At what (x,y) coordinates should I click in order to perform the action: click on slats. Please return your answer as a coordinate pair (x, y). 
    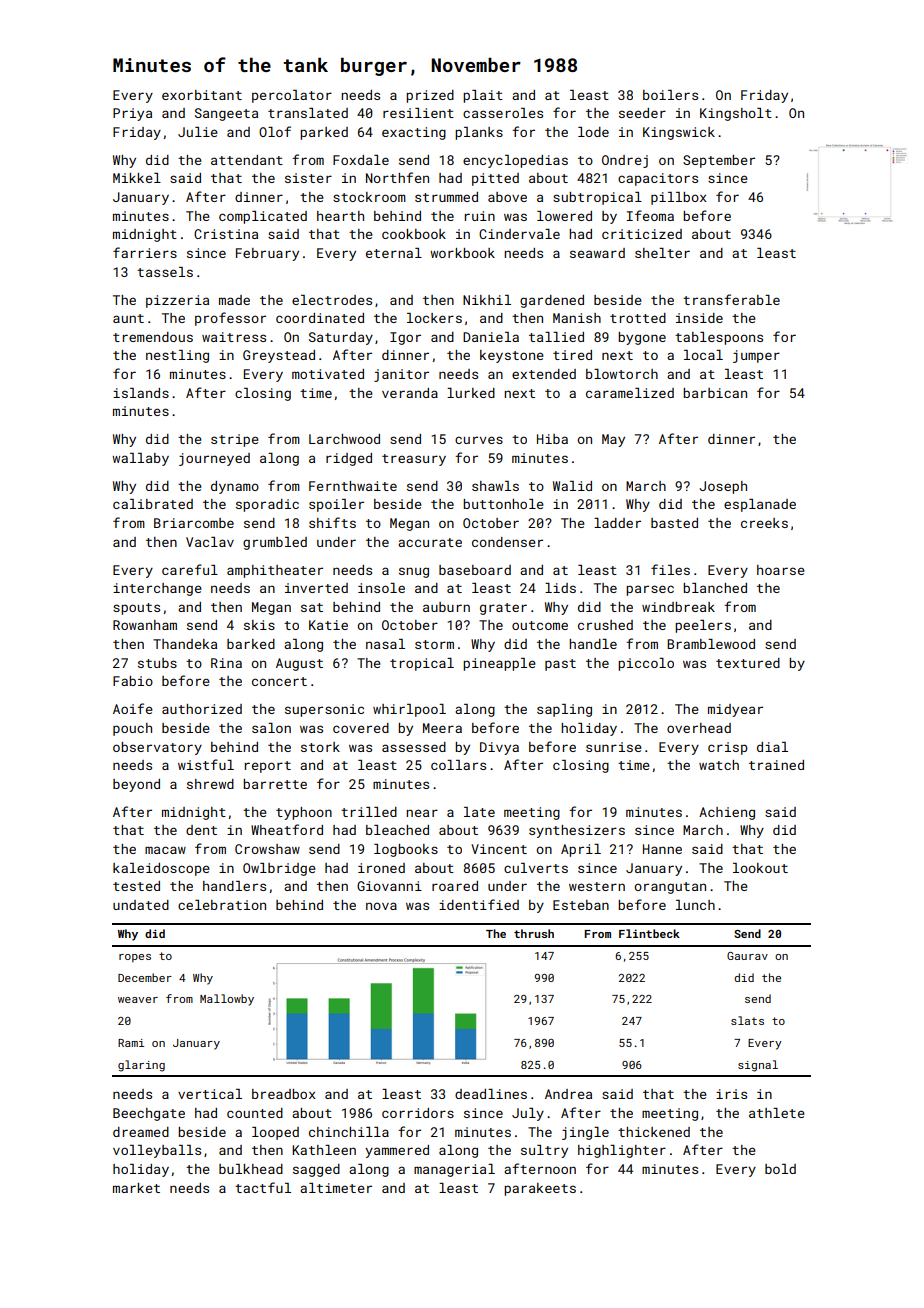
    Looking at the image, I should click on (747, 1020).
